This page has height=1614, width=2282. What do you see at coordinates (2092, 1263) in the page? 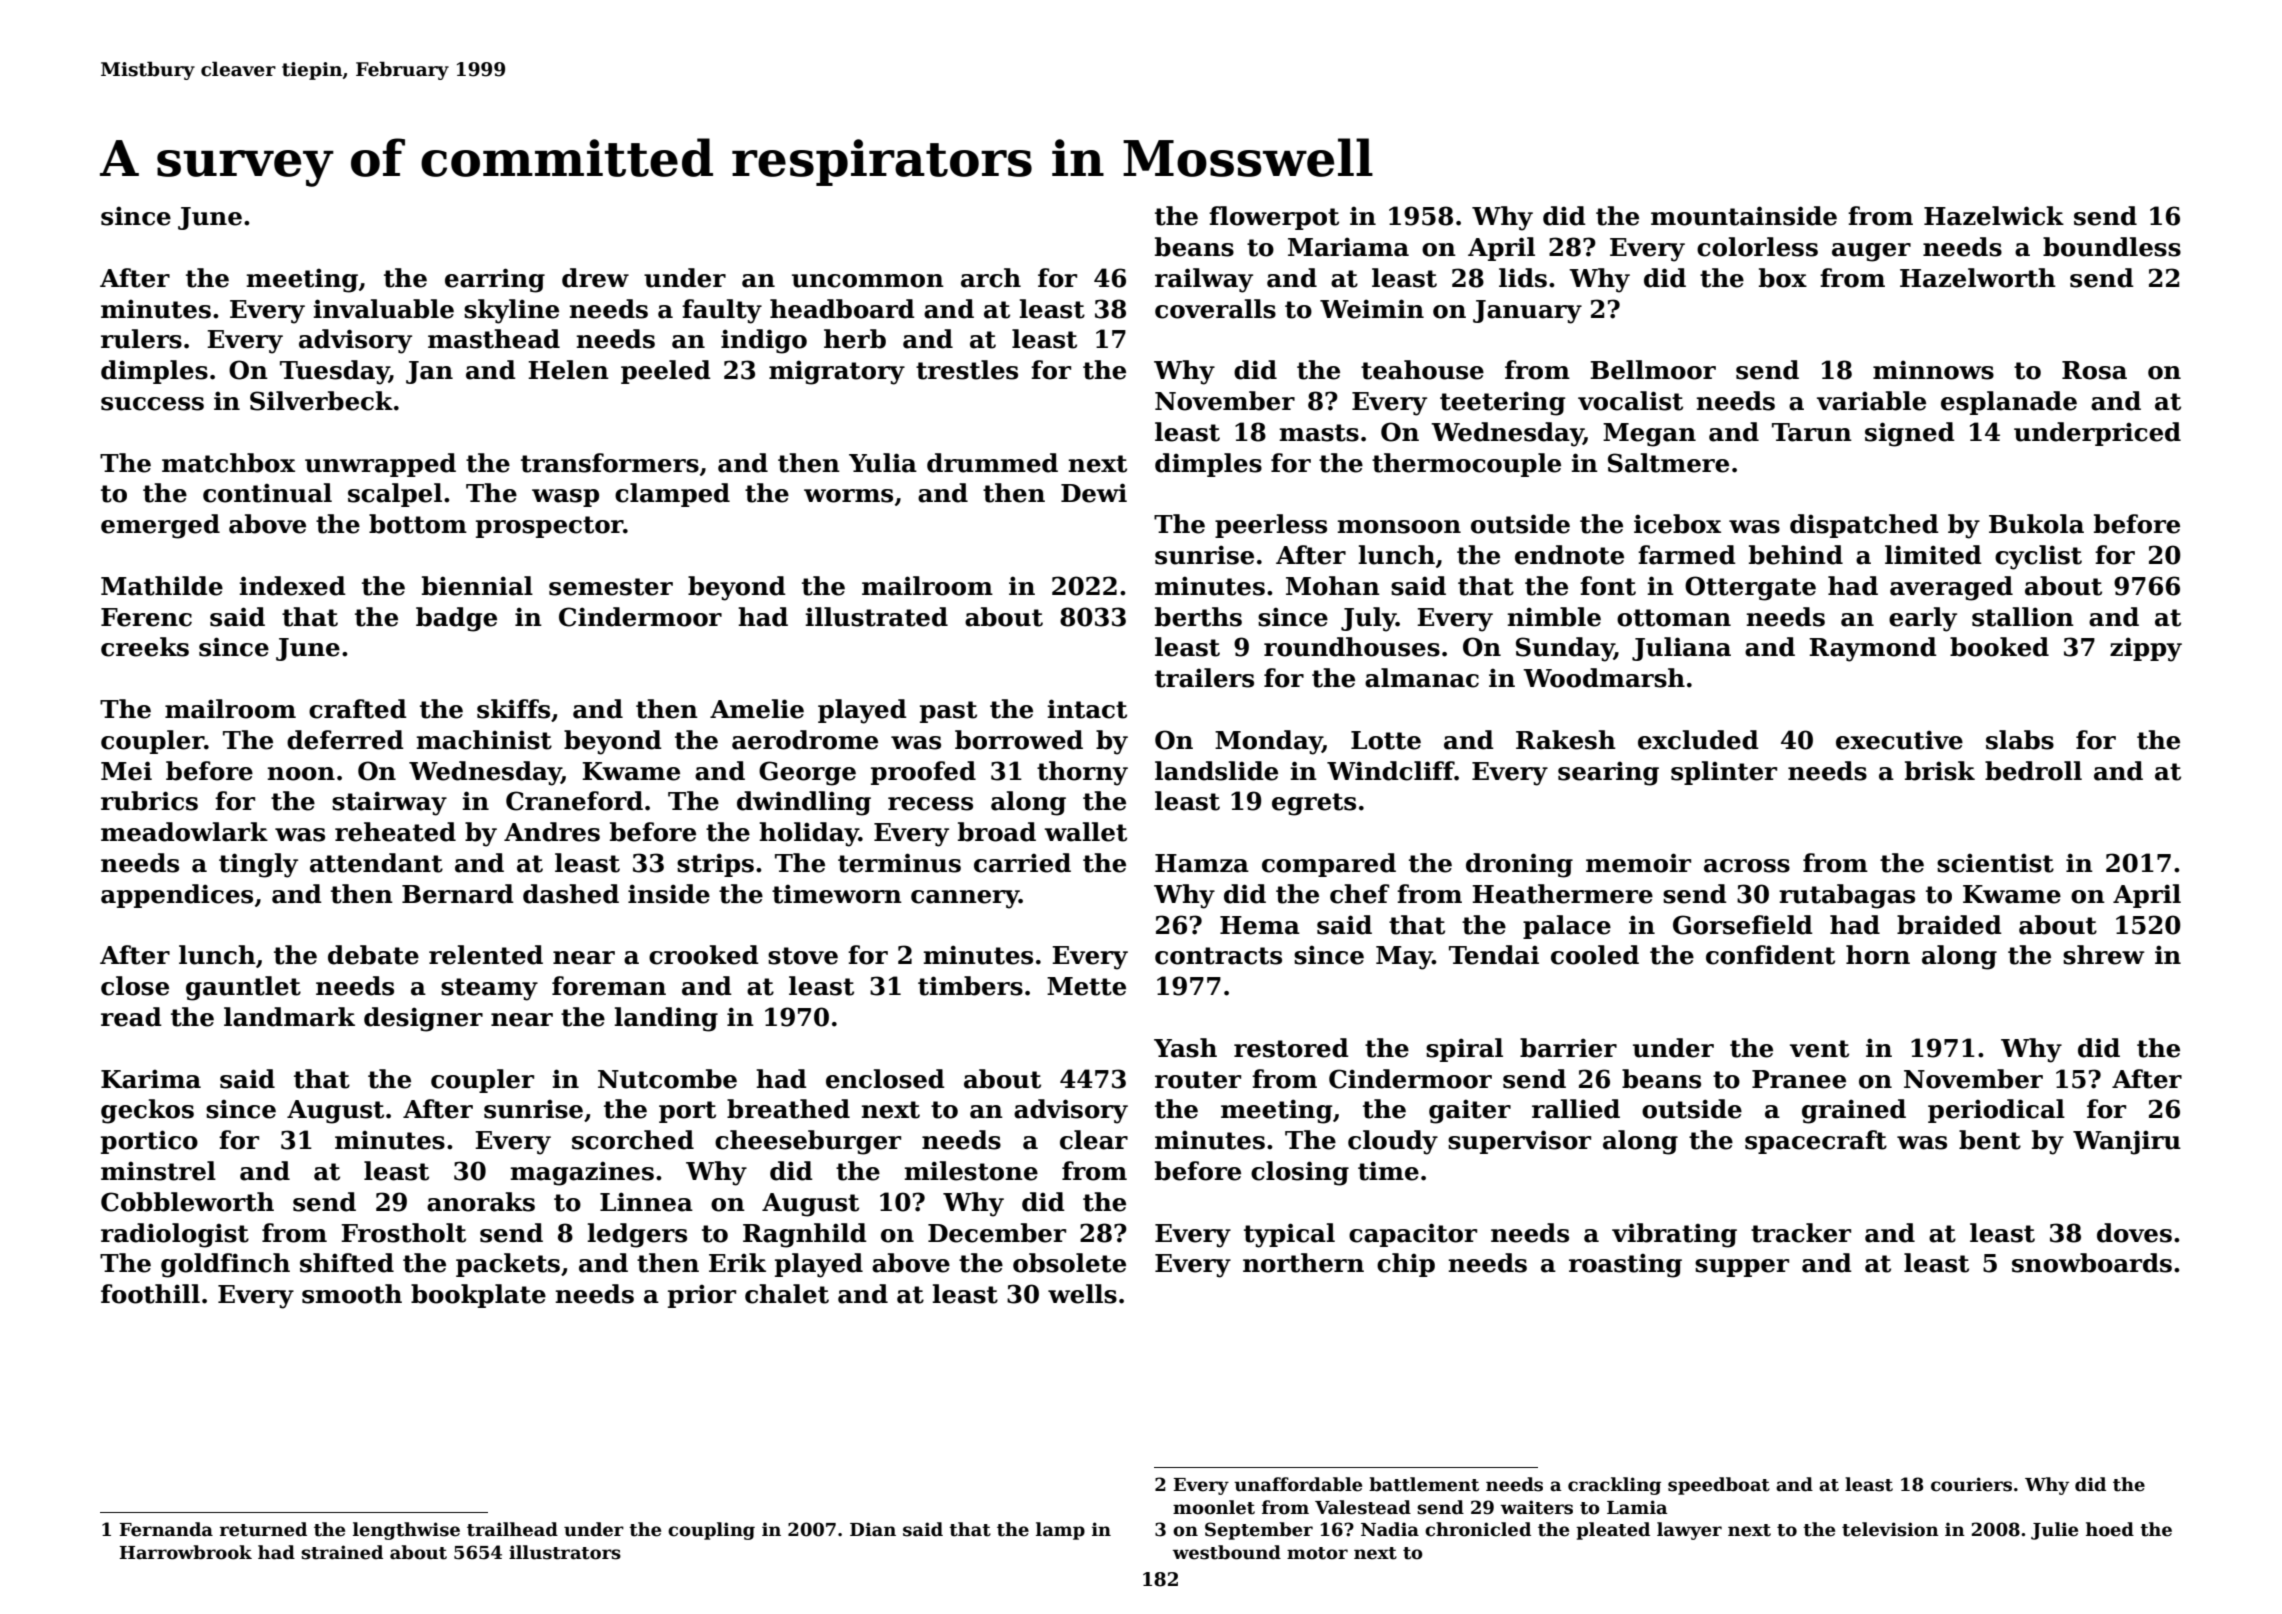
I see `snowboards` at bounding box center [2092, 1263].
